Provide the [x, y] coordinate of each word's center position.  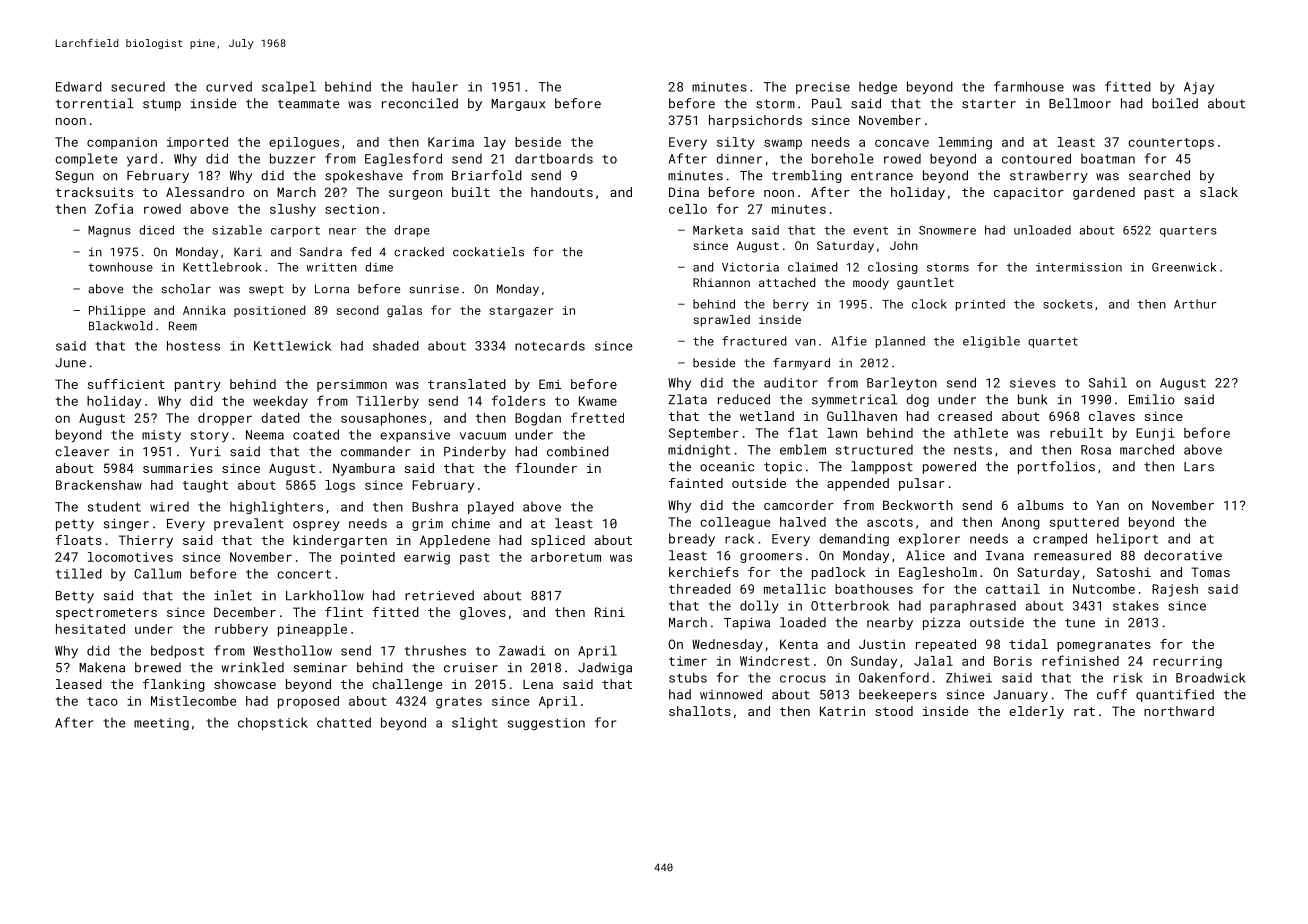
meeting [161, 724]
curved [229, 86]
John [904, 245]
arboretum [566, 557]
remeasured [1072, 555]
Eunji [1155, 434]
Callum [157, 573]
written [331, 267]
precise [823, 88]
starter [989, 104]
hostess [193, 346]
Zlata [688, 399]
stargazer [521, 312]
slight [475, 723]
